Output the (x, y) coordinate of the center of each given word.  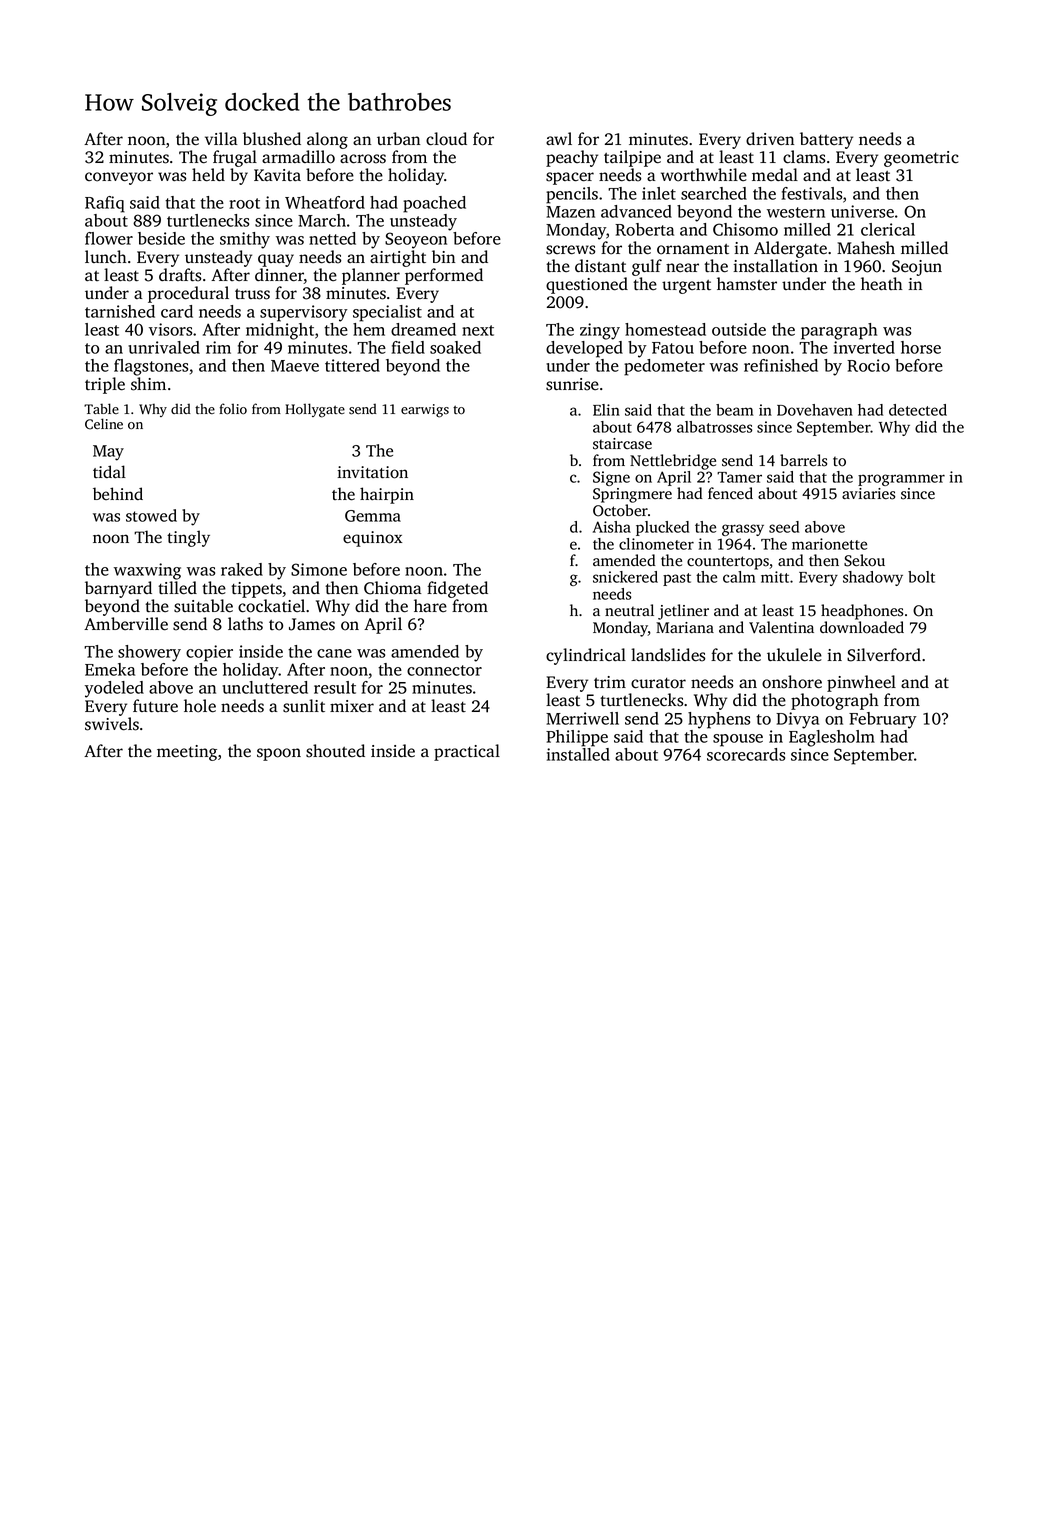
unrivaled (164, 347)
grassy (743, 530)
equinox (372, 539)
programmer (901, 480)
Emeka (110, 669)
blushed (272, 139)
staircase (622, 444)
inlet (659, 193)
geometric (921, 159)
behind (118, 493)
